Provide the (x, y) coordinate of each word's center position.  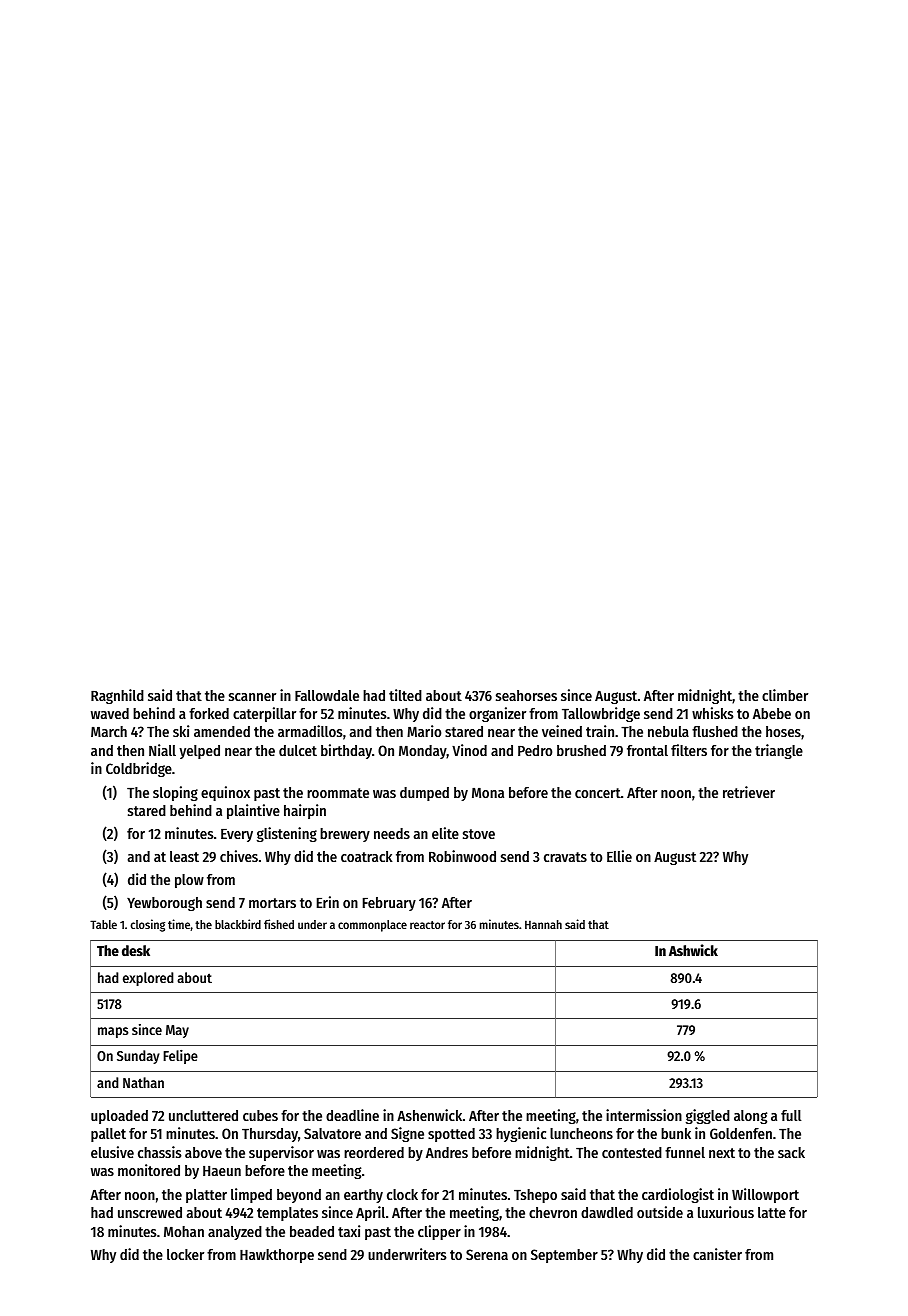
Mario (424, 731)
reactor (427, 925)
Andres (447, 1152)
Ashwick (693, 950)
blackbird (238, 924)
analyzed (235, 1233)
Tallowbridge (601, 714)
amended (222, 731)
